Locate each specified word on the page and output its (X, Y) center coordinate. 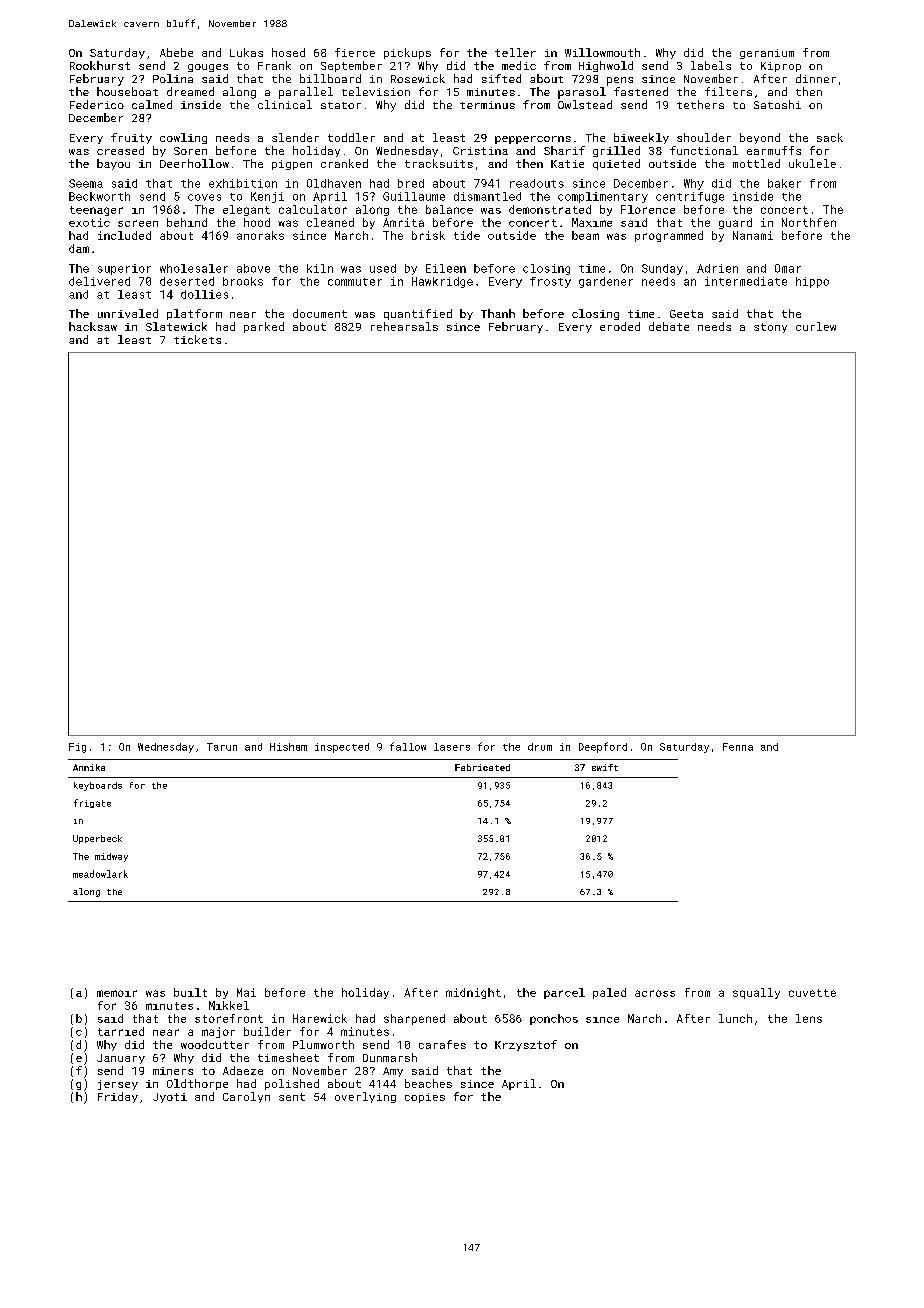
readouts (537, 183)
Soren (190, 151)
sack (830, 137)
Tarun (222, 747)
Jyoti (170, 1098)
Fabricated (482, 767)
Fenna (738, 747)
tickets (197, 339)
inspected (342, 748)
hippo (812, 282)
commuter (355, 282)
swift (605, 767)
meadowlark (100, 874)
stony (770, 328)
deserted (187, 281)
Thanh (498, 313)
